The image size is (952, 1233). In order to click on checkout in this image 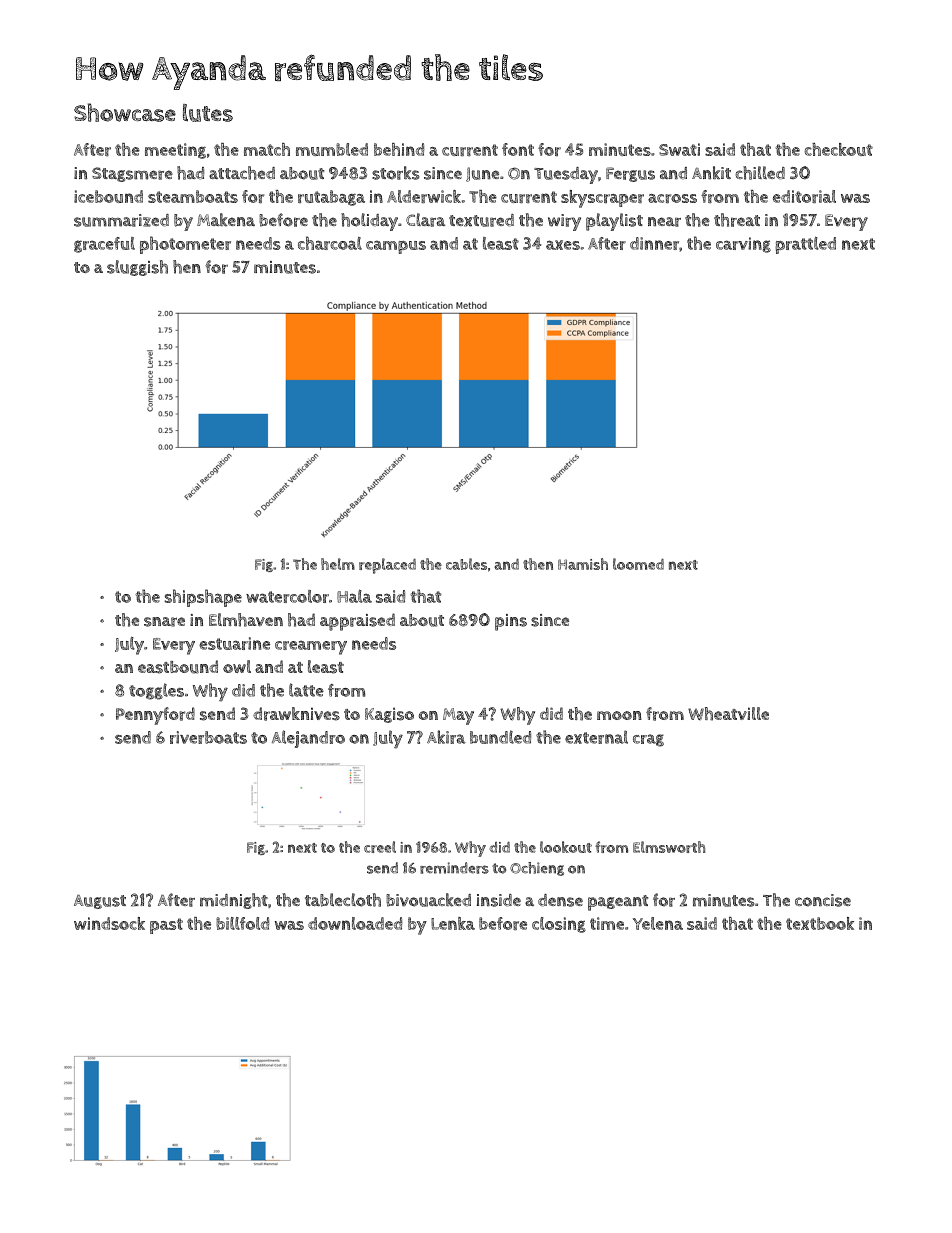, I will do `click(838, 149)`.
